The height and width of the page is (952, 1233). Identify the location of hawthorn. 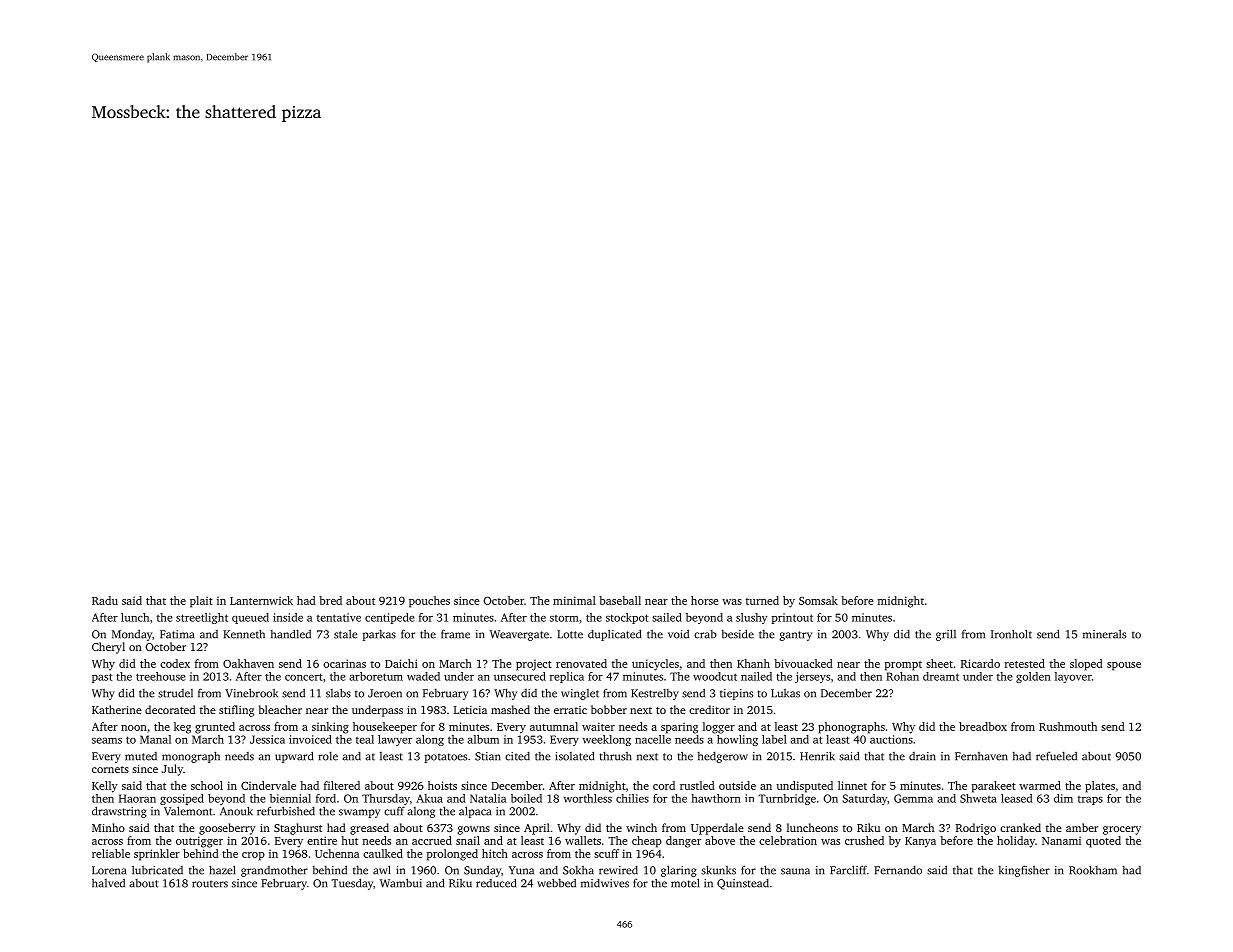
(716, 798).
